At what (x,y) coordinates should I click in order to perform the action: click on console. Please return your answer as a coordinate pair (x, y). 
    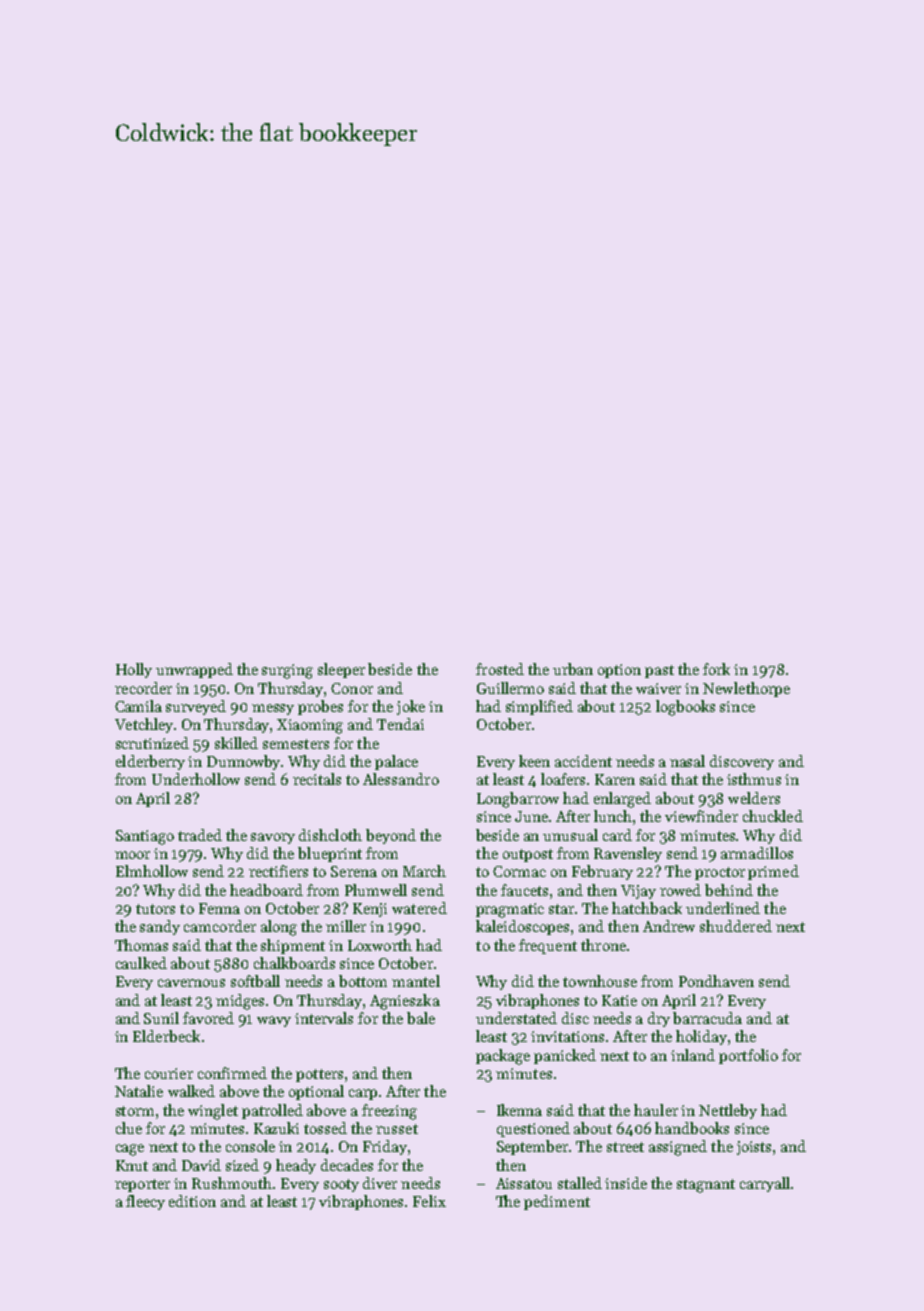
    Looking at the image, I should click on (250, 1146).
